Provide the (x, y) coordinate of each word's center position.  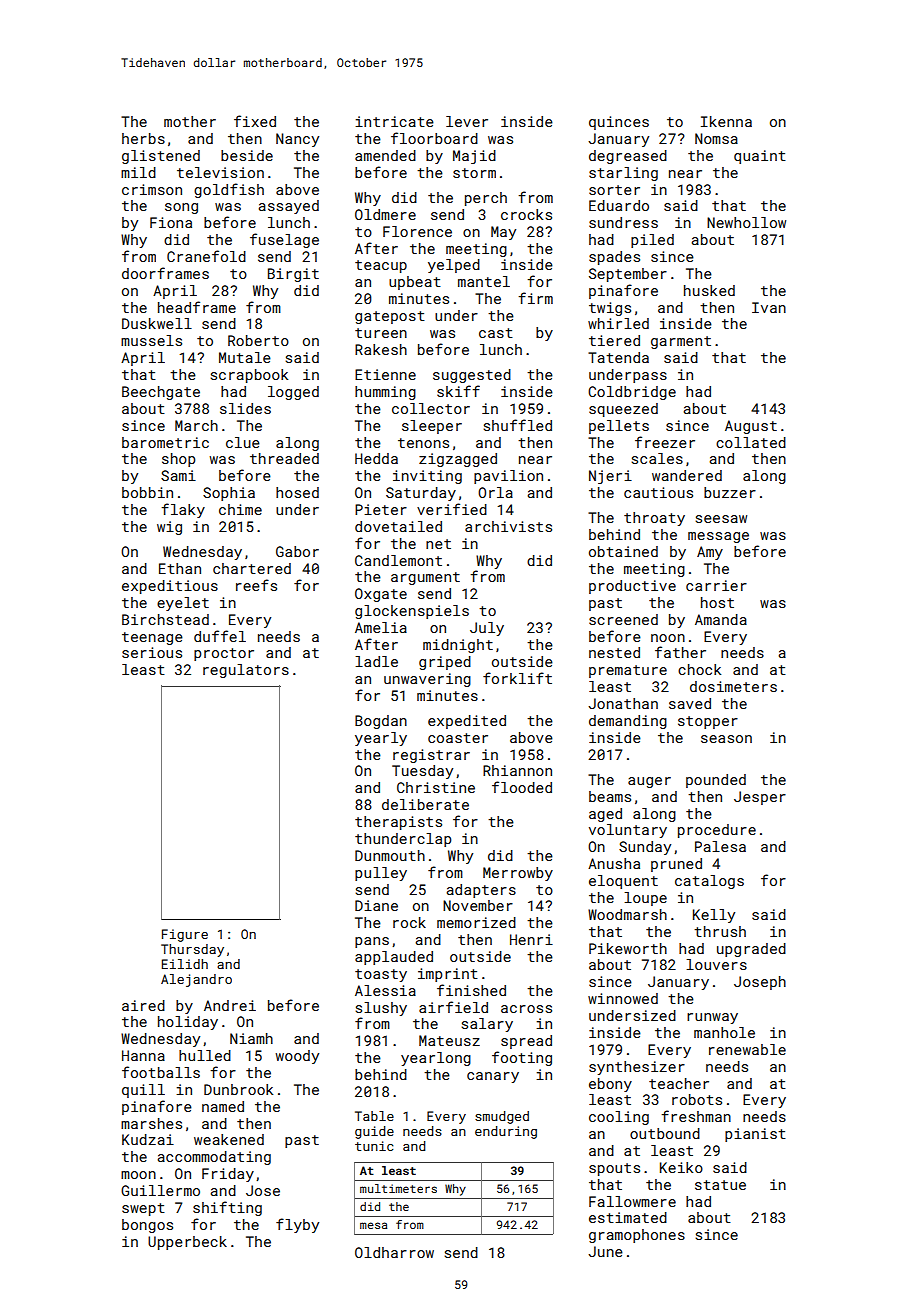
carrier (716, 585)
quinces (619, 123)
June (605, 1251)
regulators (246, 671)
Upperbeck (187, 1243)
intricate (394, 121)
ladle (376, 661)
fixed (255, 121)
